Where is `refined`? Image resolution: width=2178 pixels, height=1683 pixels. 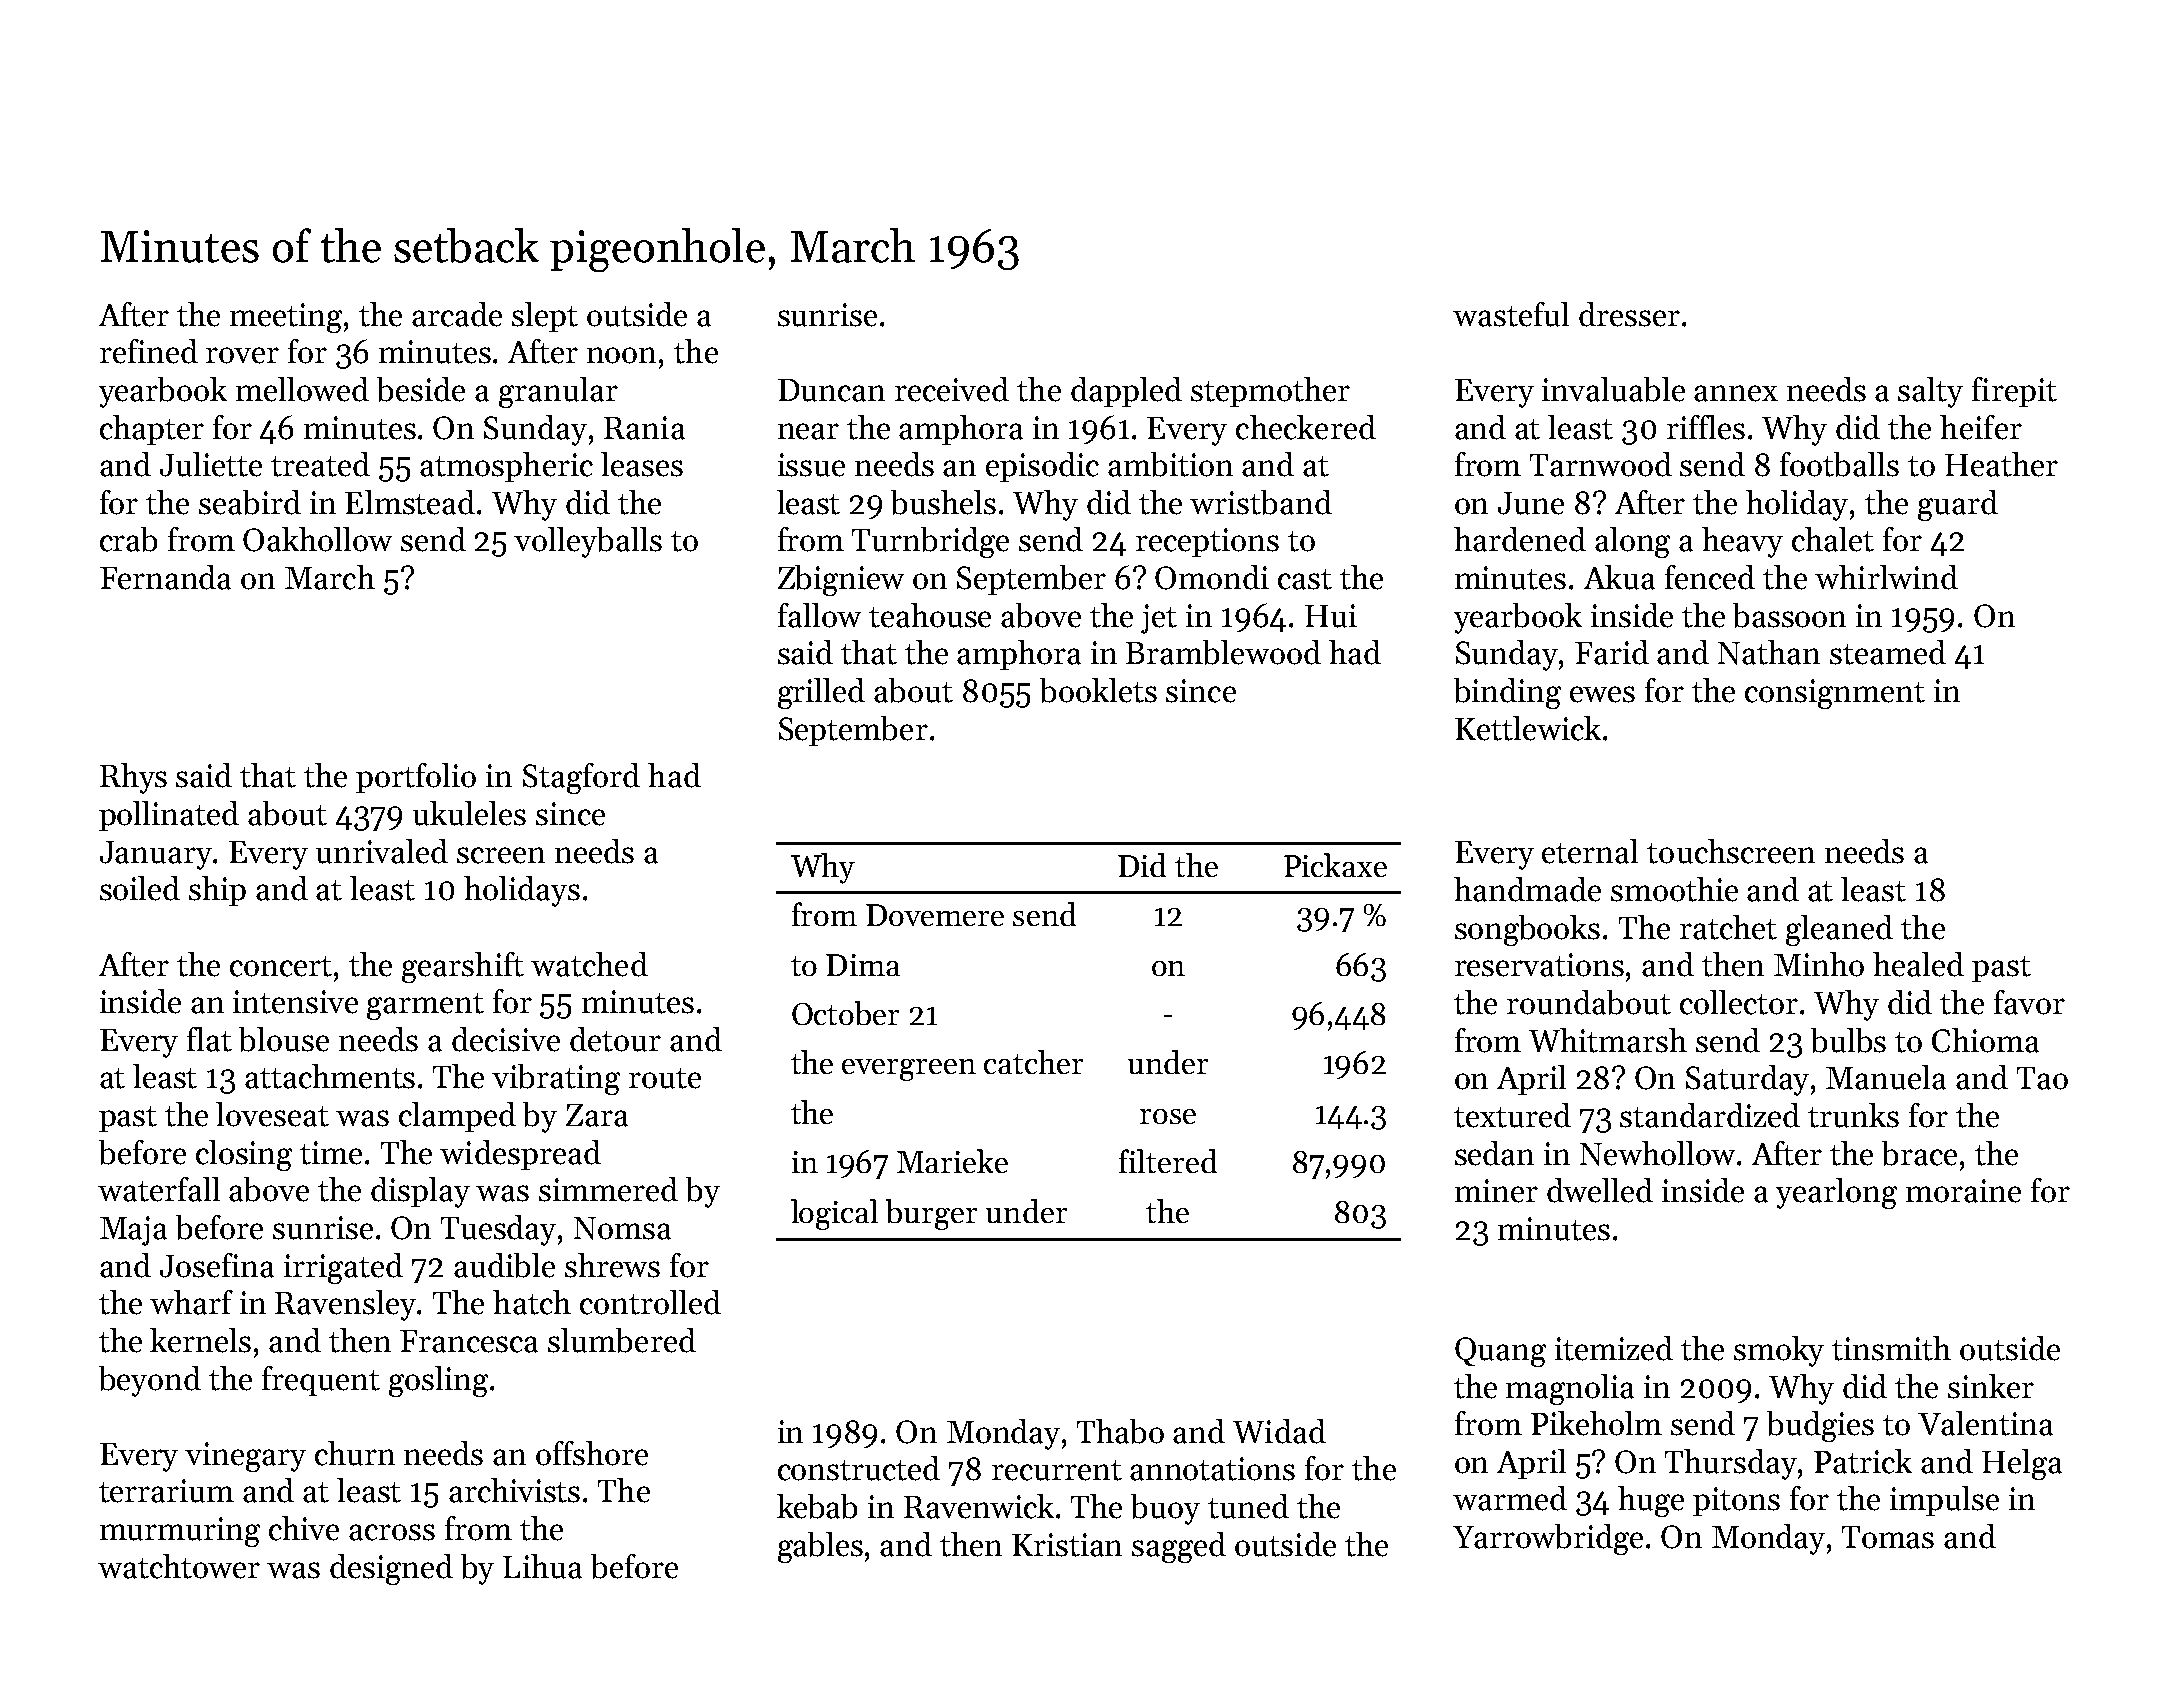
refined is located at coordinates (149, 351).
